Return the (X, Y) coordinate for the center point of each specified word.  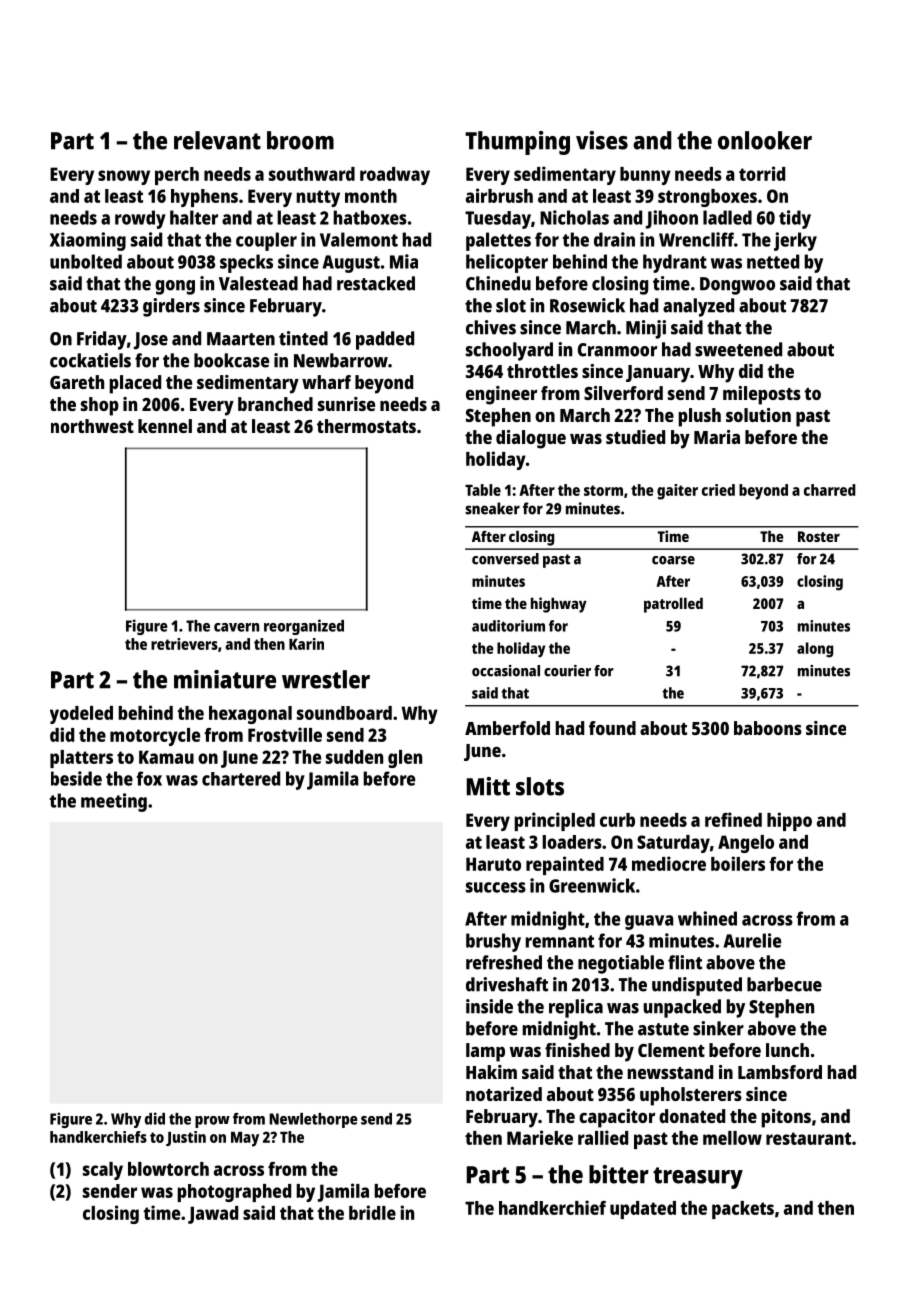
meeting (114, 802)
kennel (165, 426)
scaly (103, 1171)
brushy (493, 942)
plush (699, 417)
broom (300, 140)
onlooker (765, 140)
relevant (217, 140)
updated (643, 1210)
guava (649, 922)
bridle (372, 1212)
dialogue (531, 439)
